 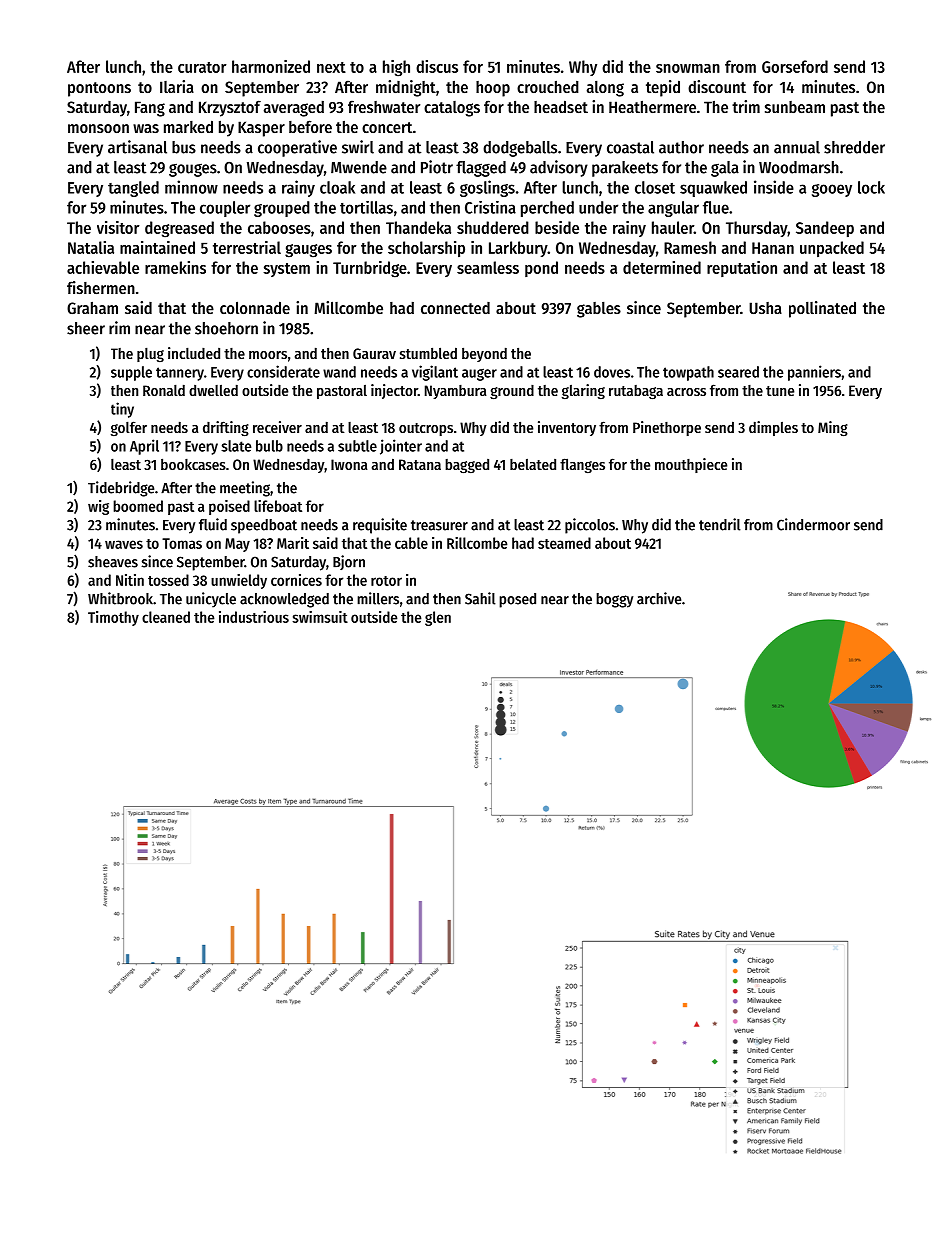 I want to click on snowman, so click(x=688, y=68).
